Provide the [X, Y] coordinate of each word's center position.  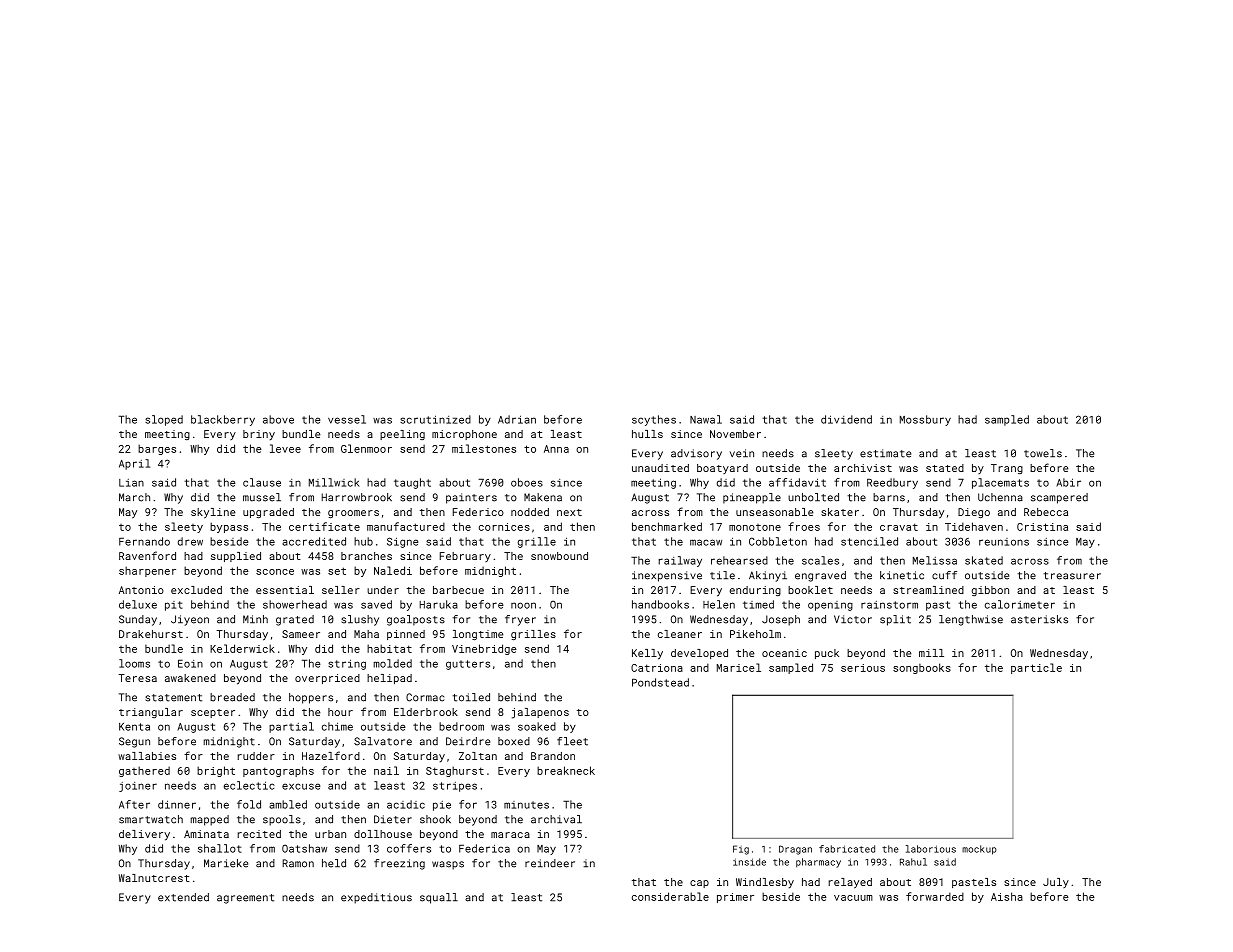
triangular [151, 713]
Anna [556, 449]
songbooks [922, 668]
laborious [931, 849]
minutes [526, 805]
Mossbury [925, 420]
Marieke [226, 863]
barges [157, 449]
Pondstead [660, 682]
